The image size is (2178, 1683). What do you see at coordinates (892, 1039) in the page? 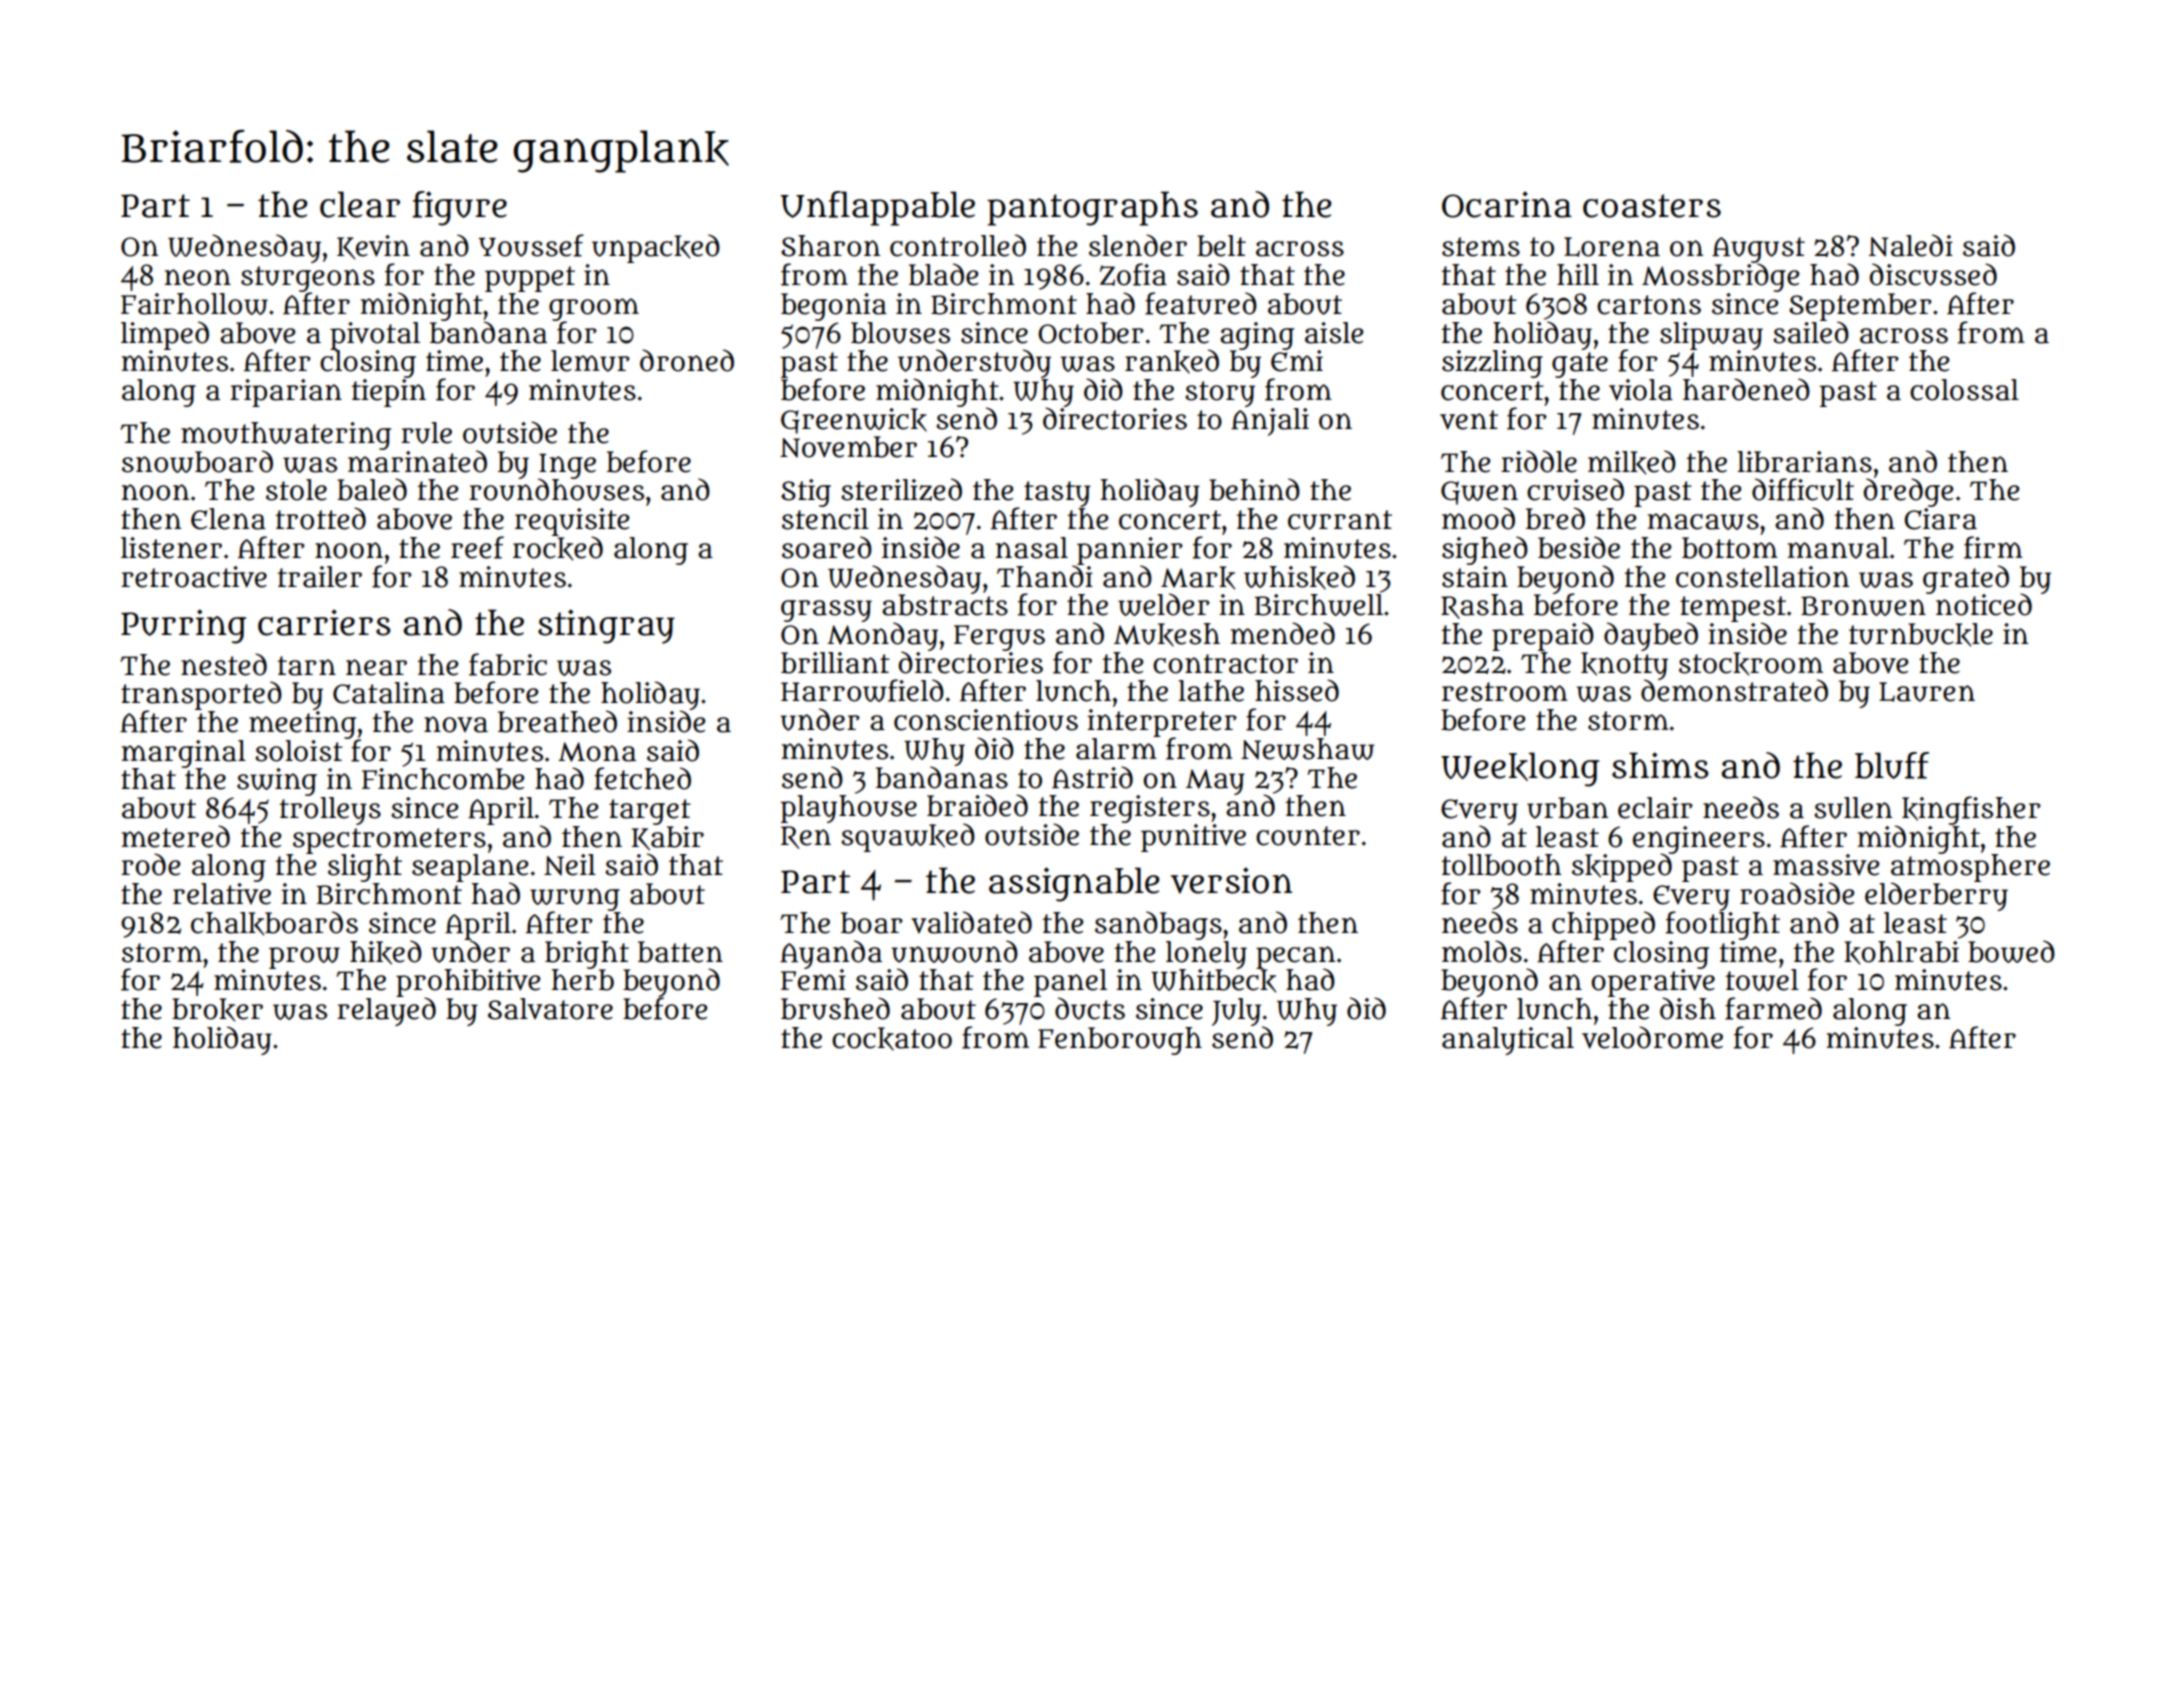
I see `cockatoo` at bounding box center [892, 1039].
